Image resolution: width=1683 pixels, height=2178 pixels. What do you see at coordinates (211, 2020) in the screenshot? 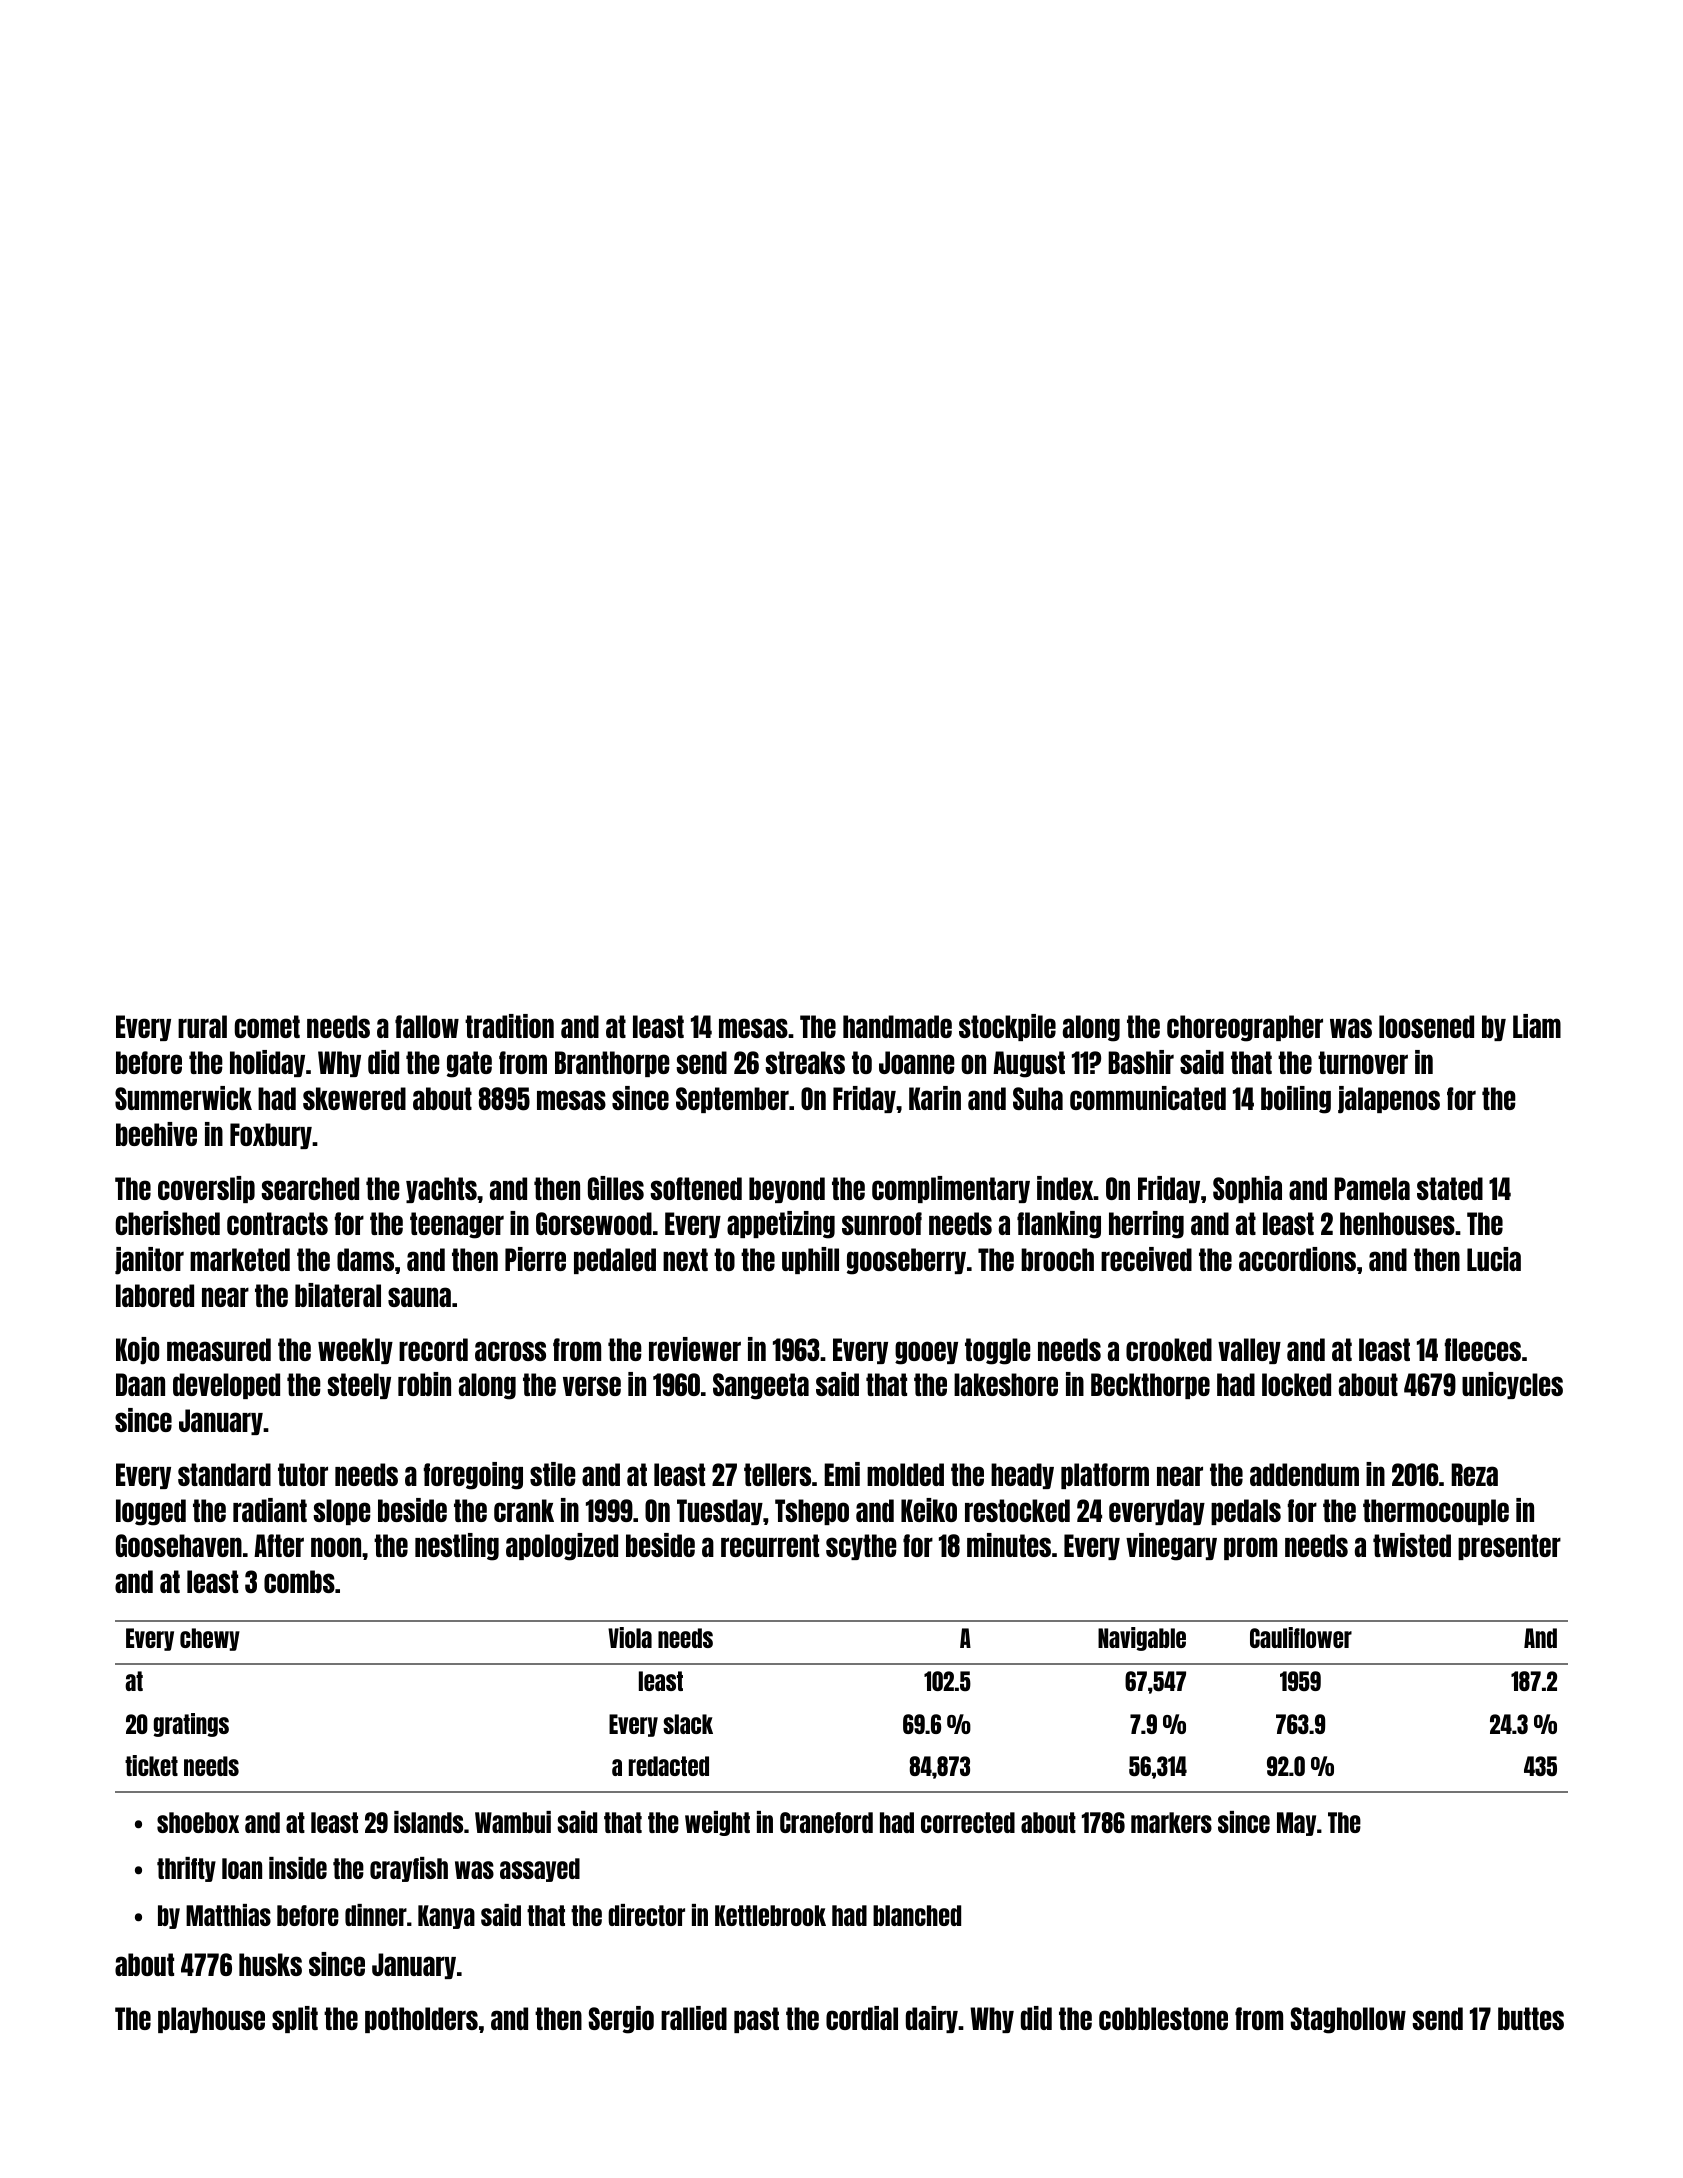
I see `playhouse` at bounding box center [211, 2020].
